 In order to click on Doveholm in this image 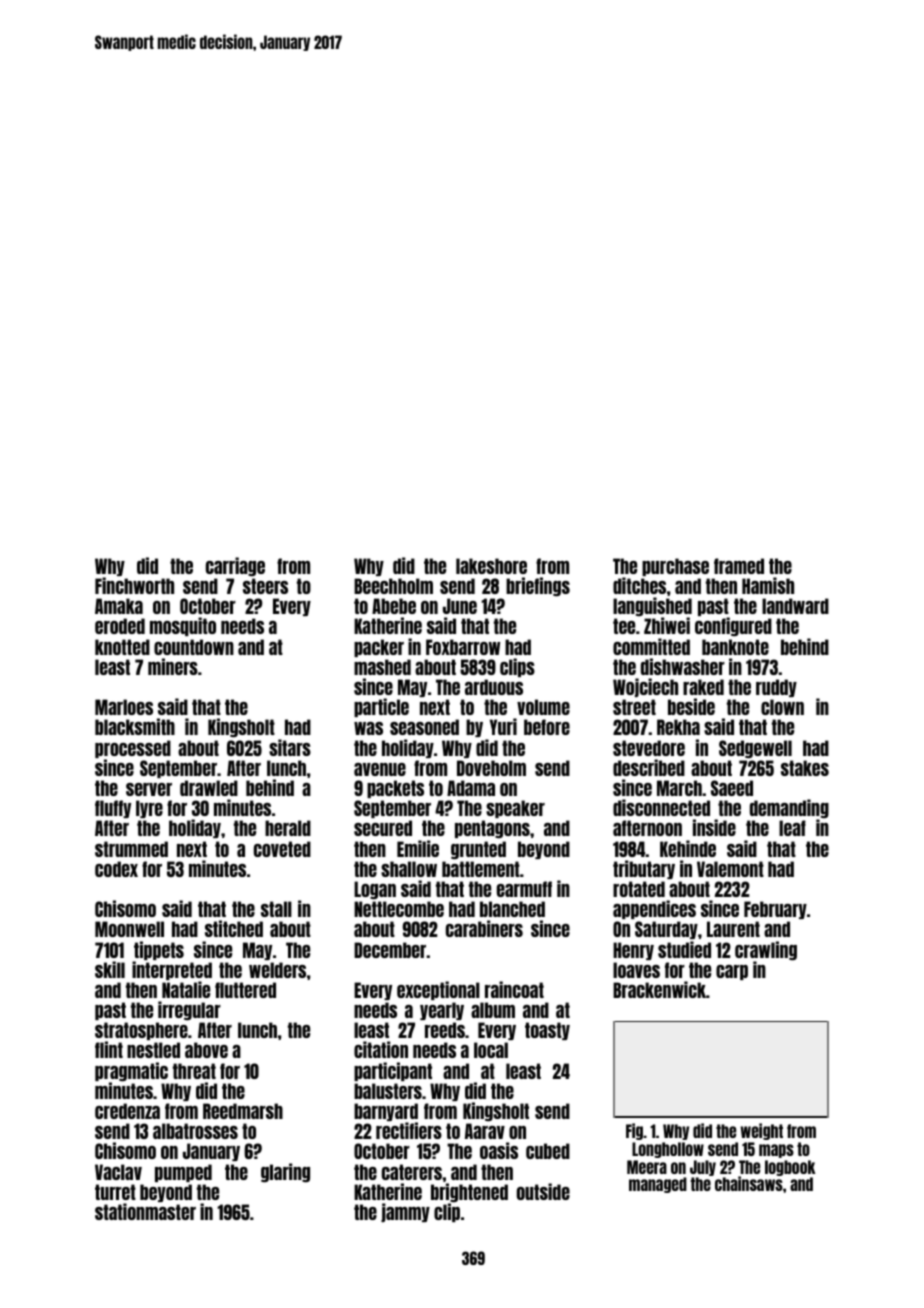, I will do `click(491, 768)`.
